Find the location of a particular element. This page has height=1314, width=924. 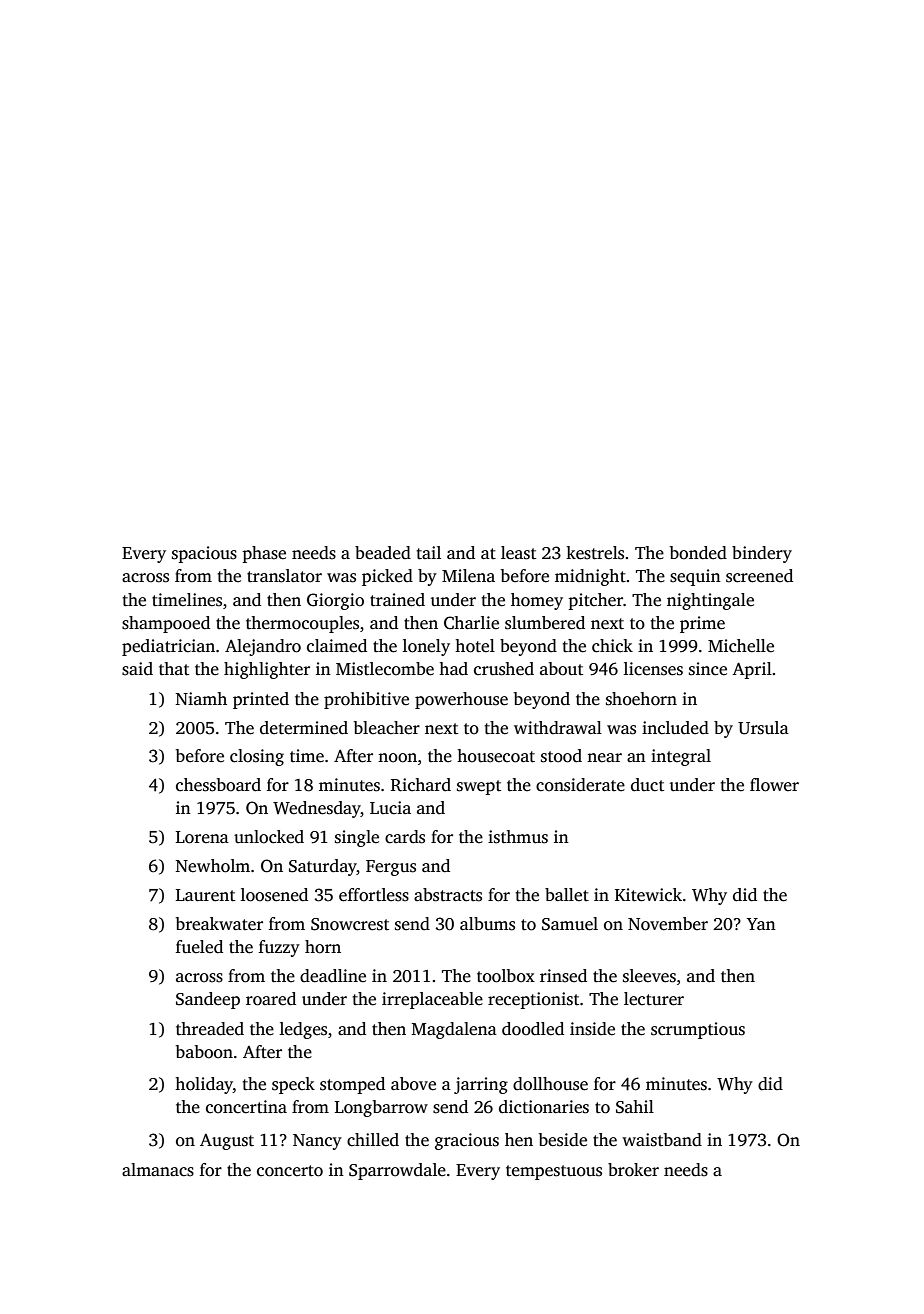

Yan is located at coordinates (761, 924).
